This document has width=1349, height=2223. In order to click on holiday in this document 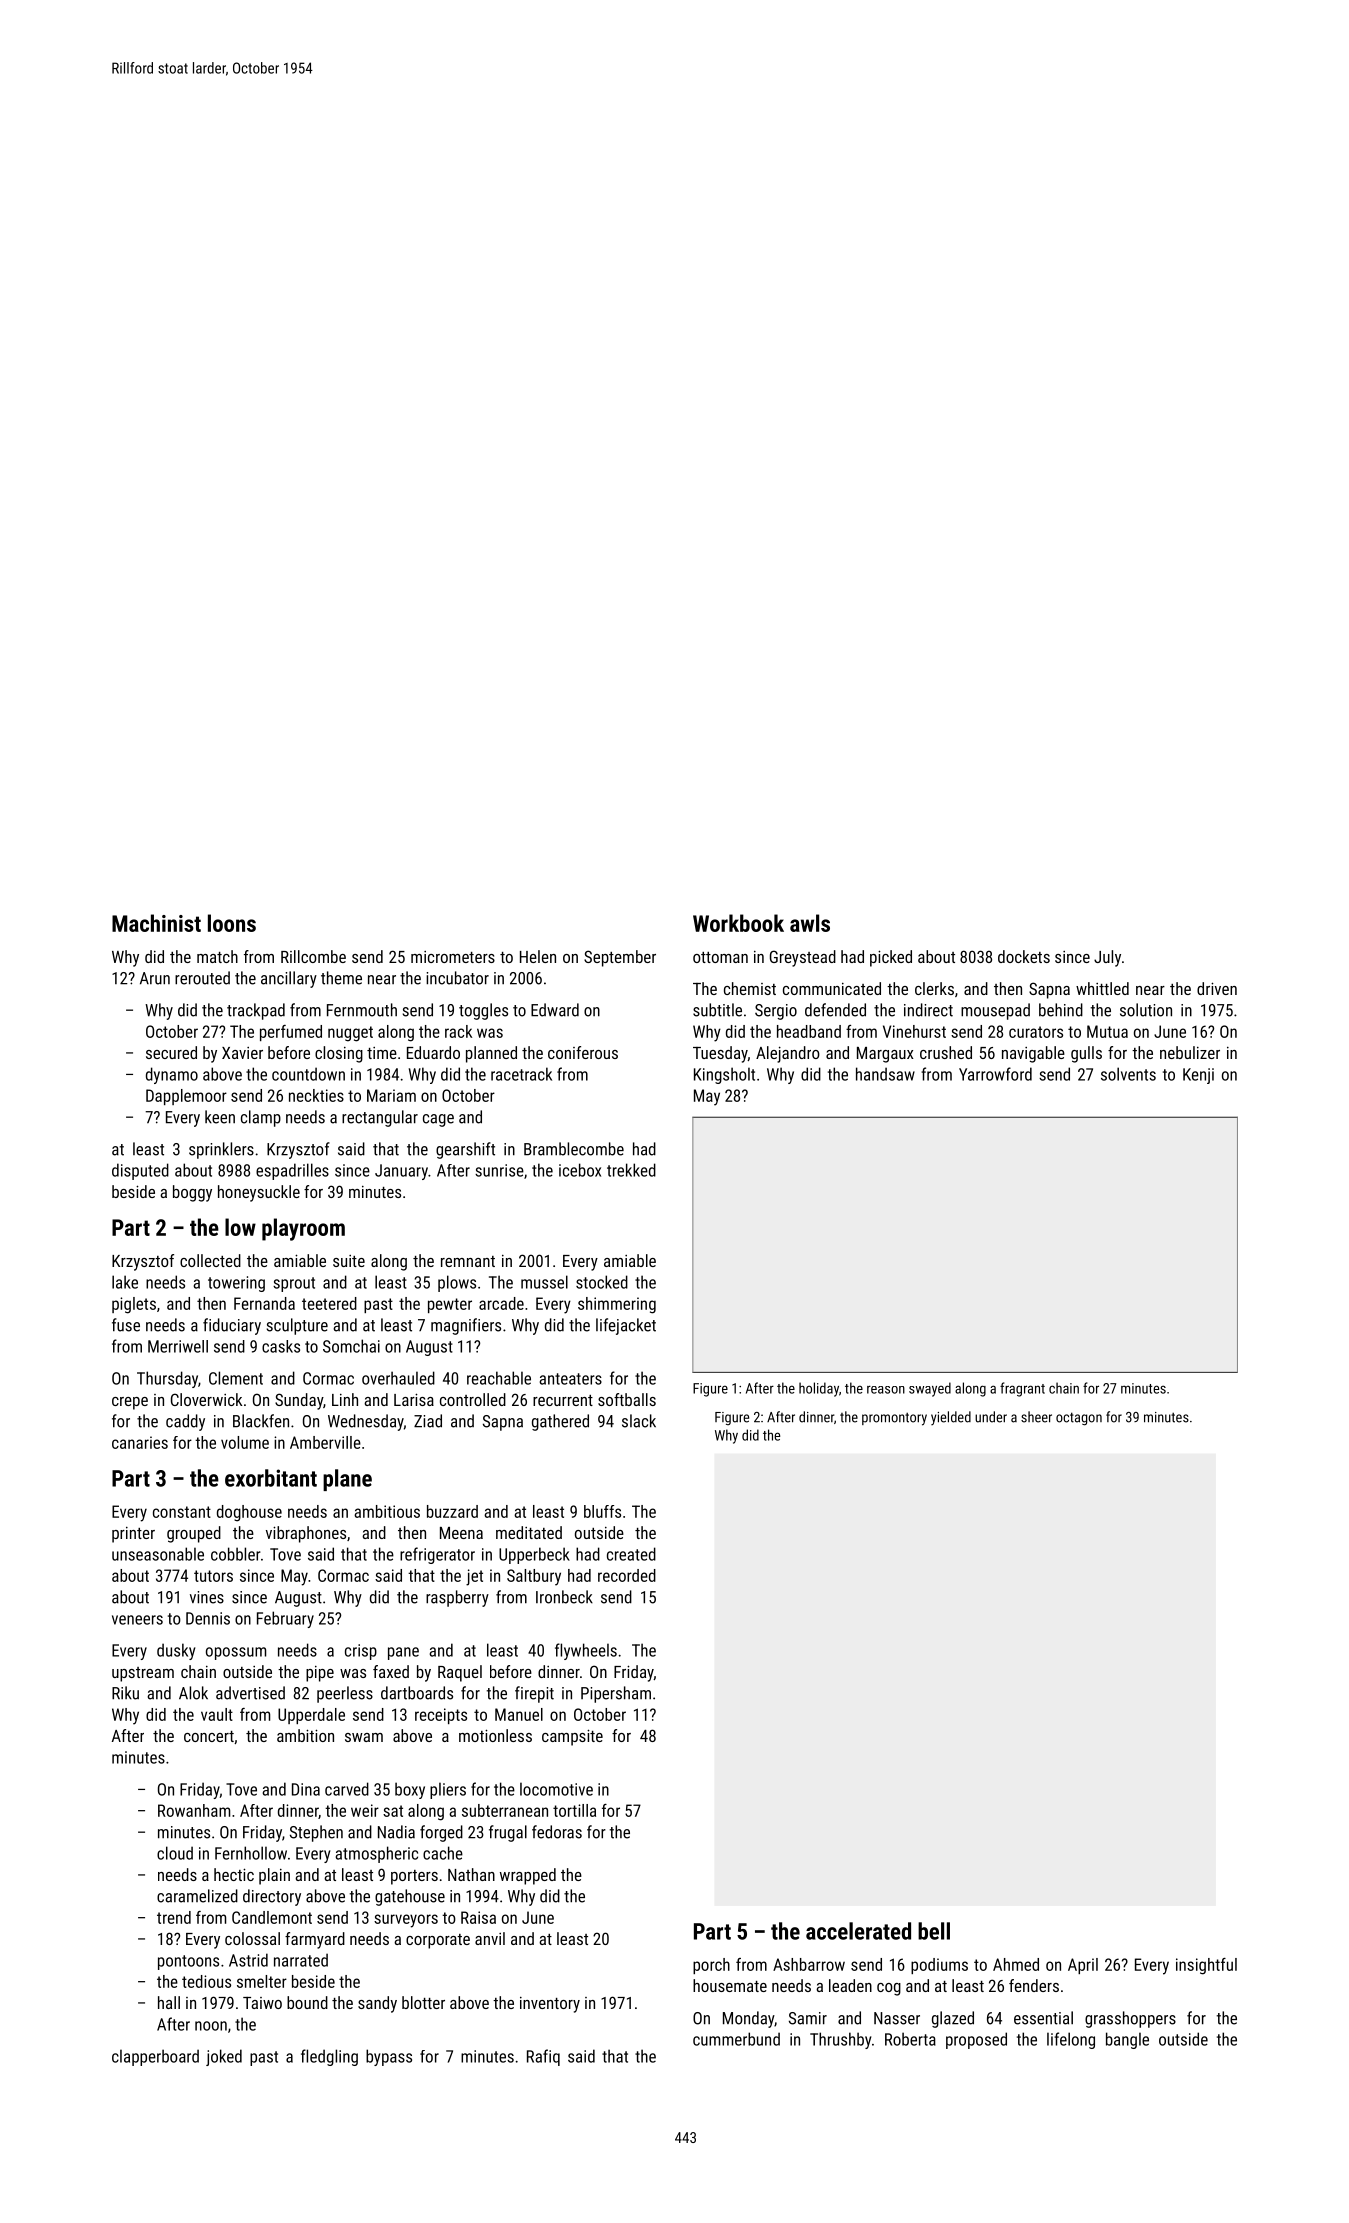, I will do `click(819, 1389)`.
